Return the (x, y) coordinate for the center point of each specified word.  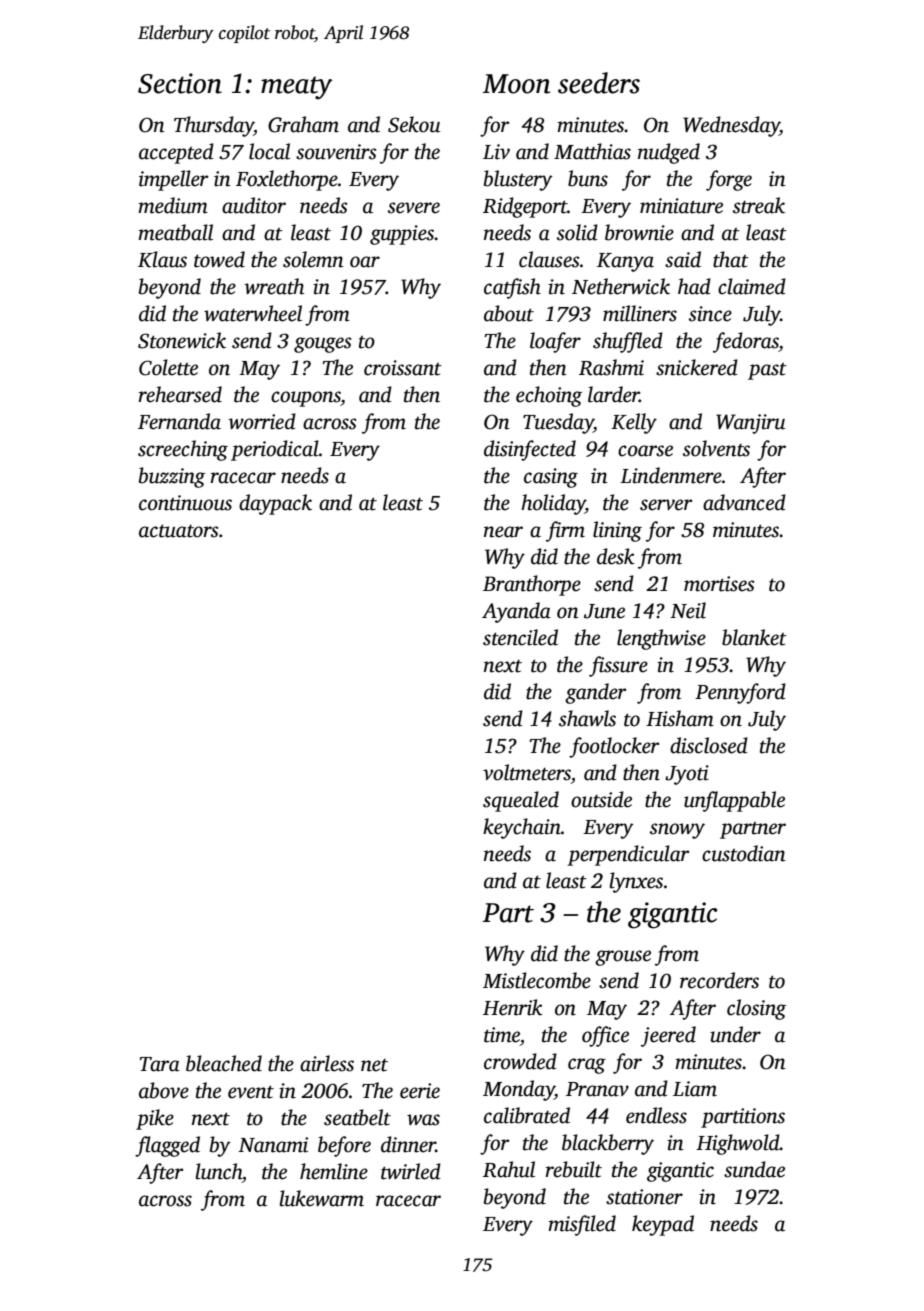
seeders (599, 83)
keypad (663, 1225)
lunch (218, 1171)
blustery (518, 180)
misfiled (582, 1225)
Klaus (162, 259)
